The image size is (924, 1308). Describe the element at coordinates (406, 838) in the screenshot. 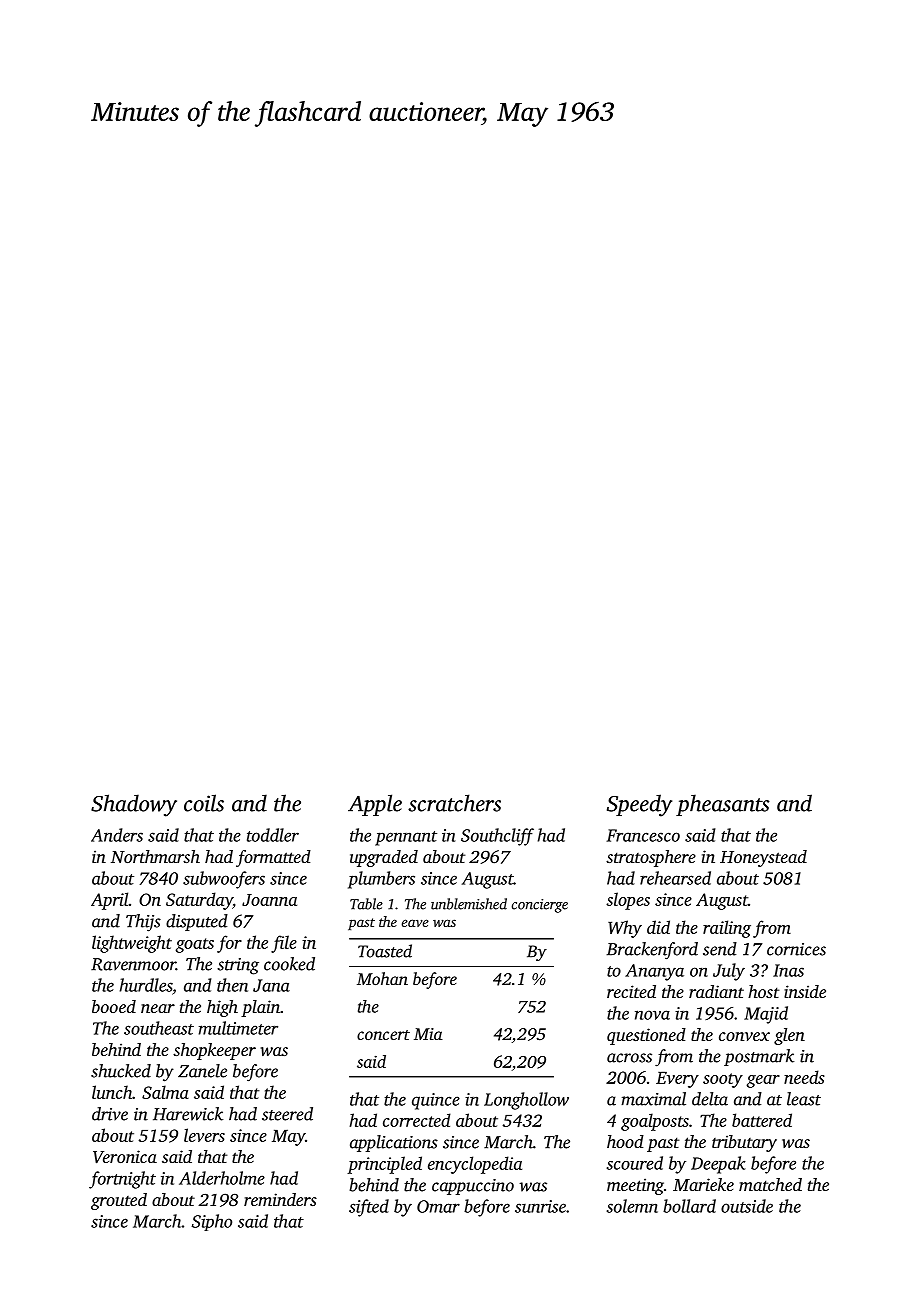

I see `pennant` at that location.
